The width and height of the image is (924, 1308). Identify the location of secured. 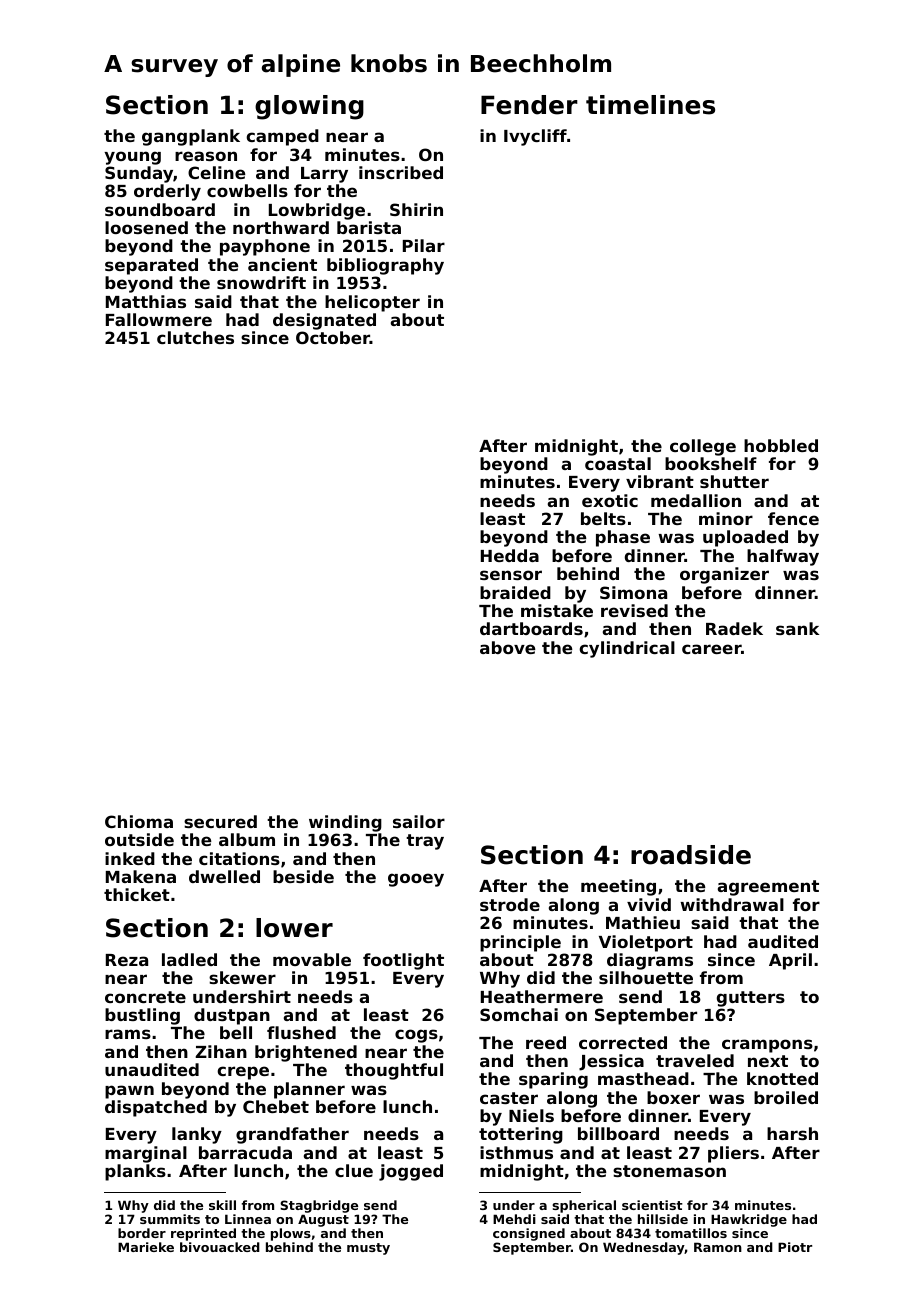
(220, 821).
